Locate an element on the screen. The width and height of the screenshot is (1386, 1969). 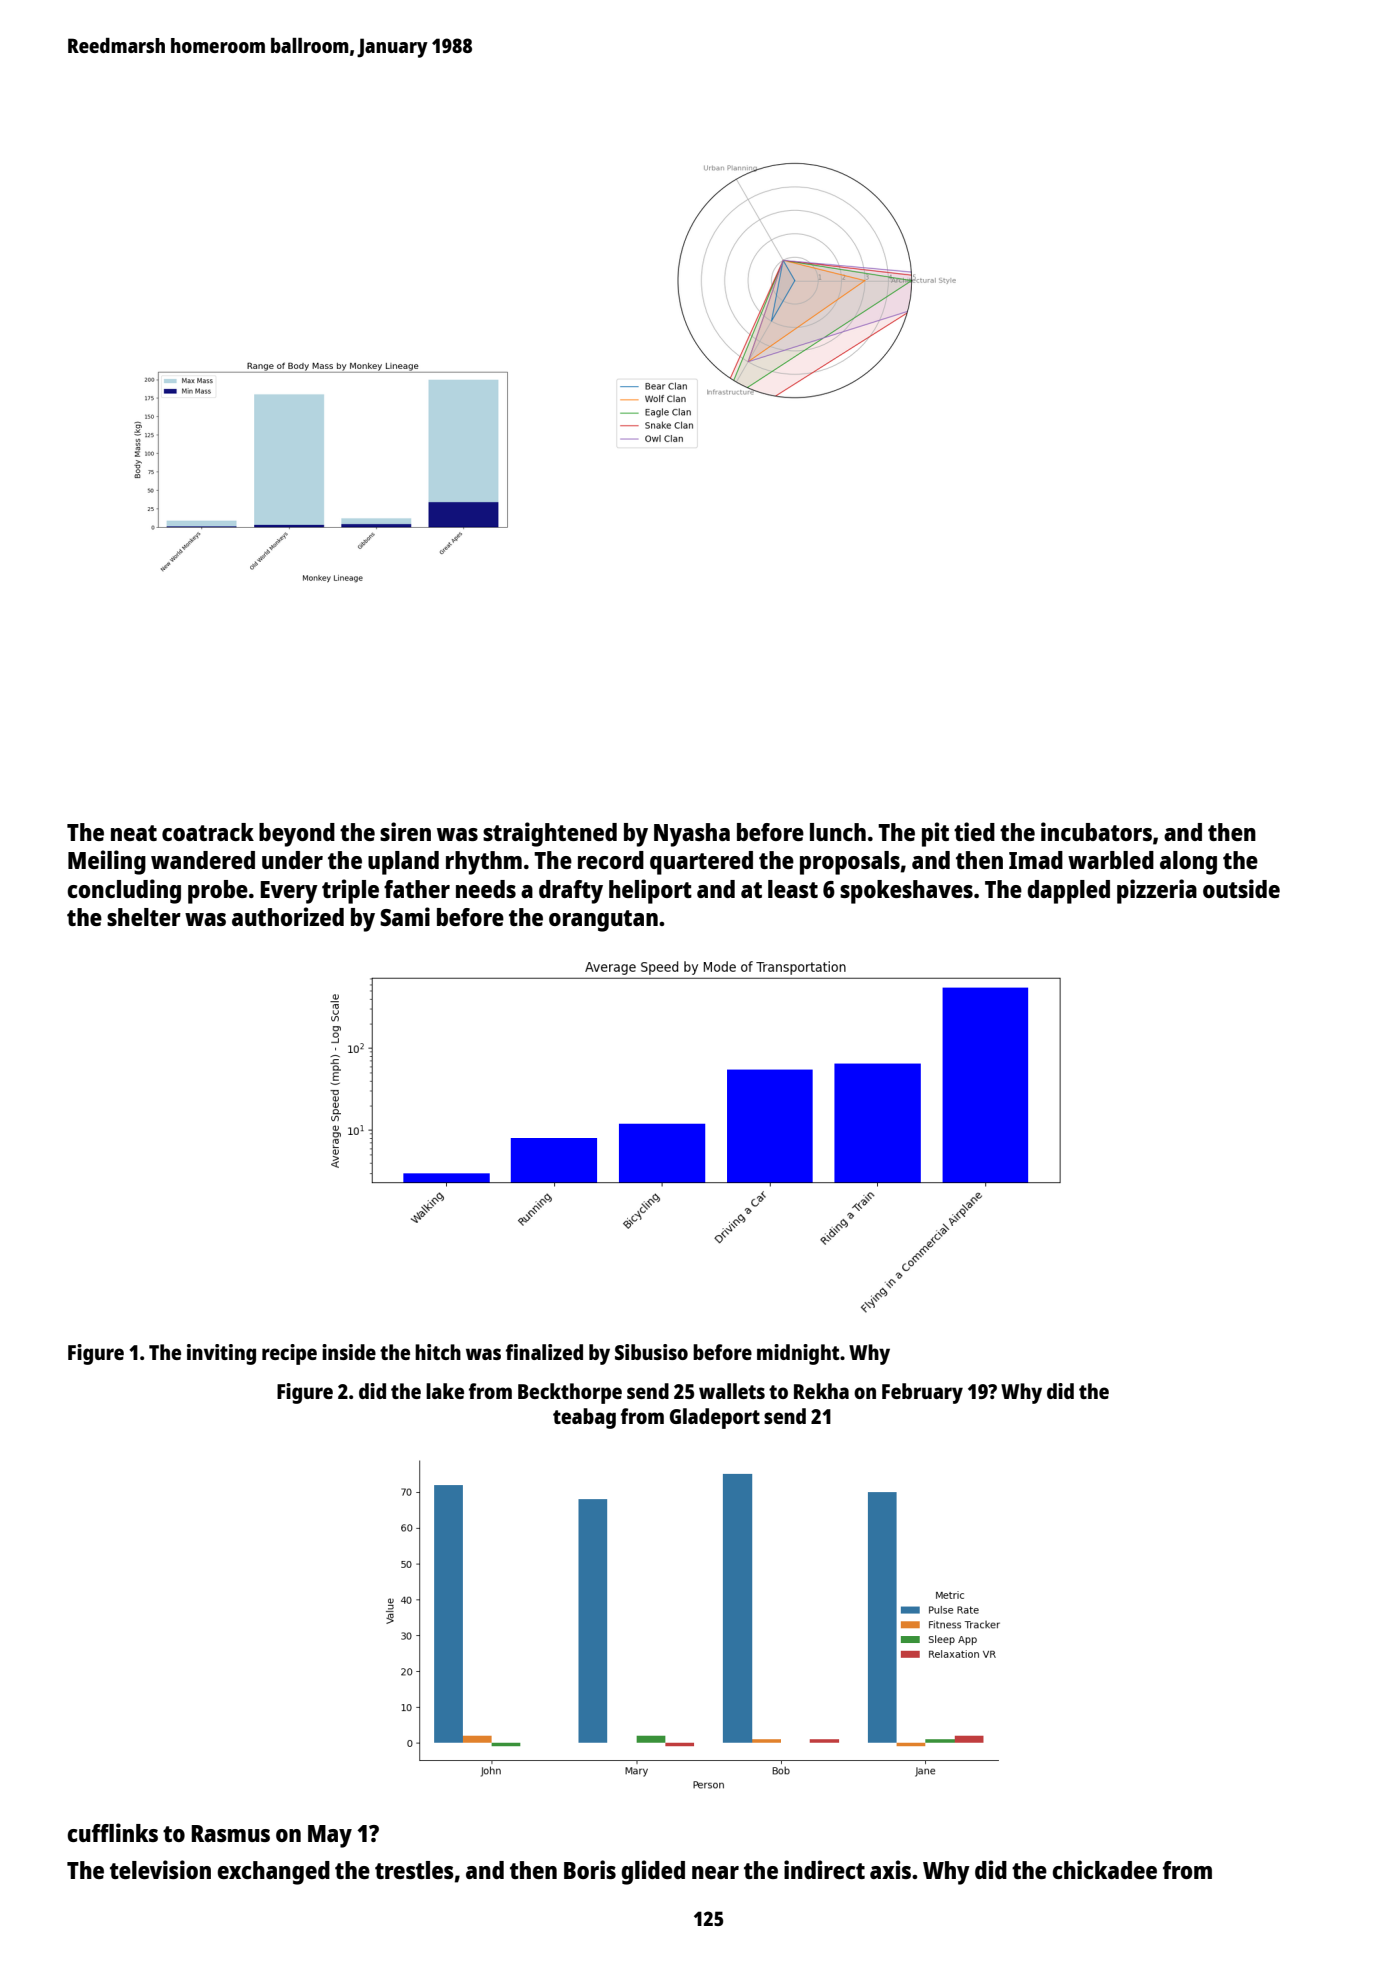
Rekha is located at coordinates (821, 1391).
